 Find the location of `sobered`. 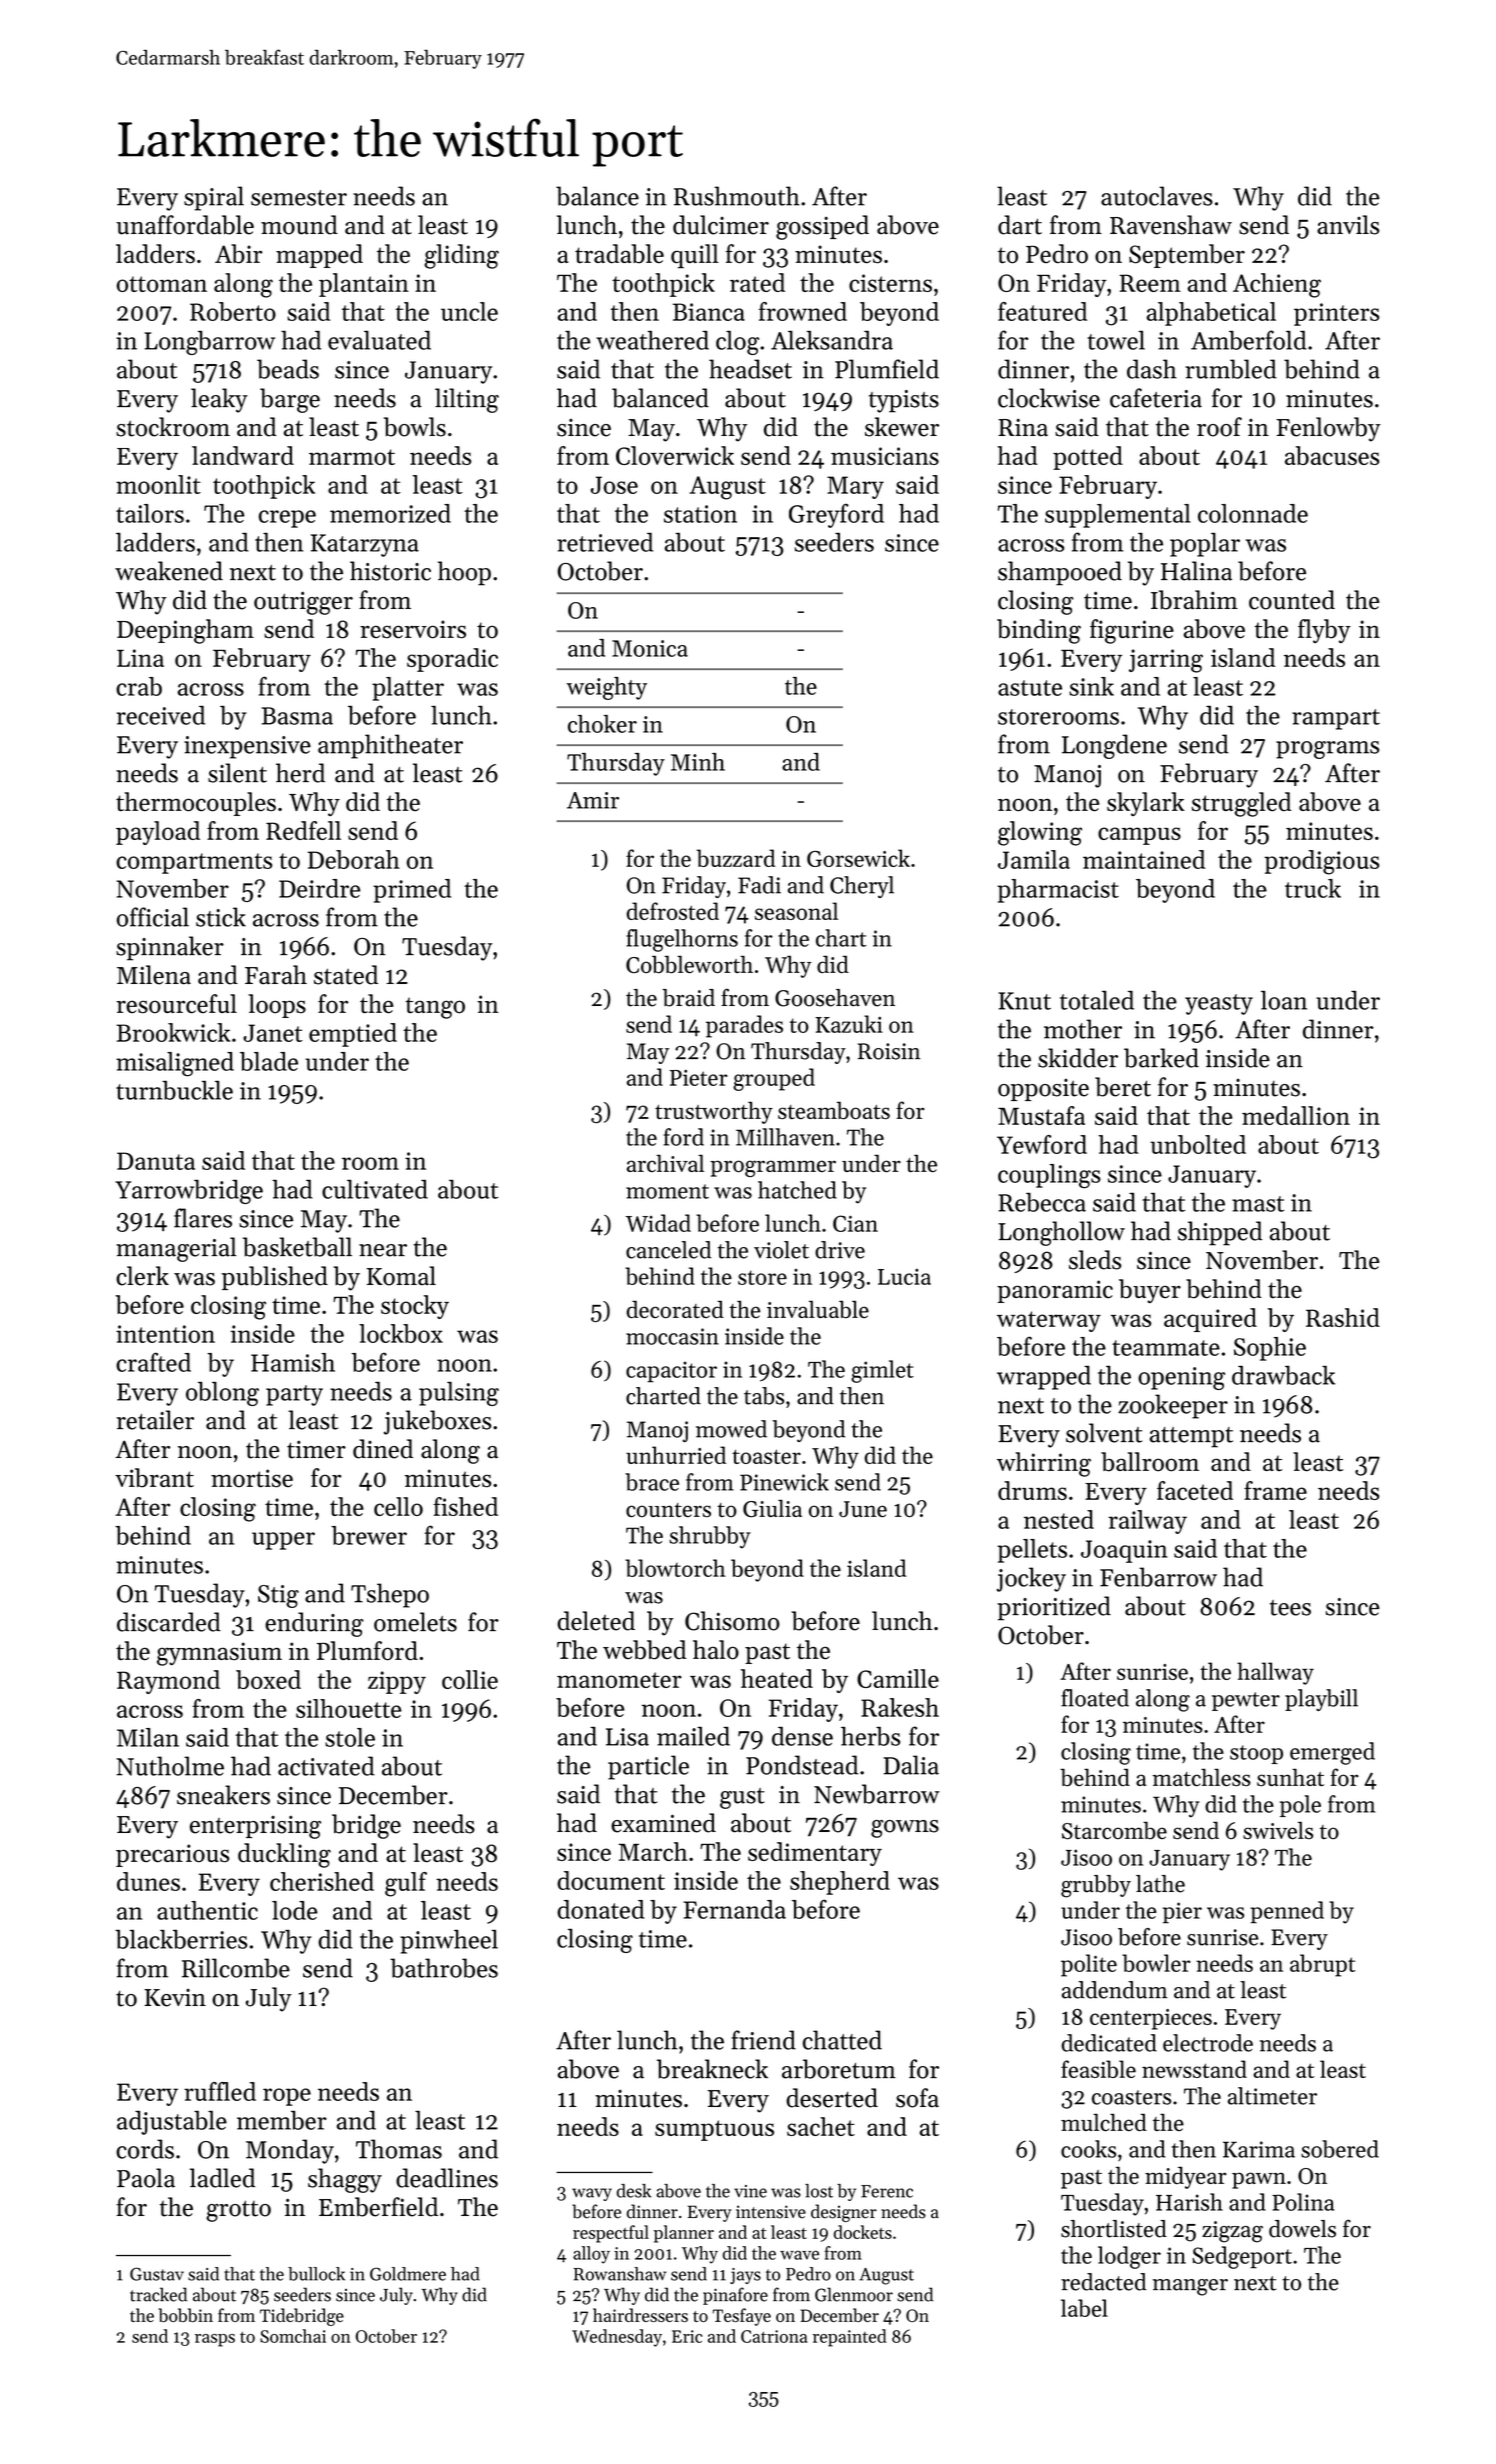

sobered is located at coordinates (1340, 2149).
